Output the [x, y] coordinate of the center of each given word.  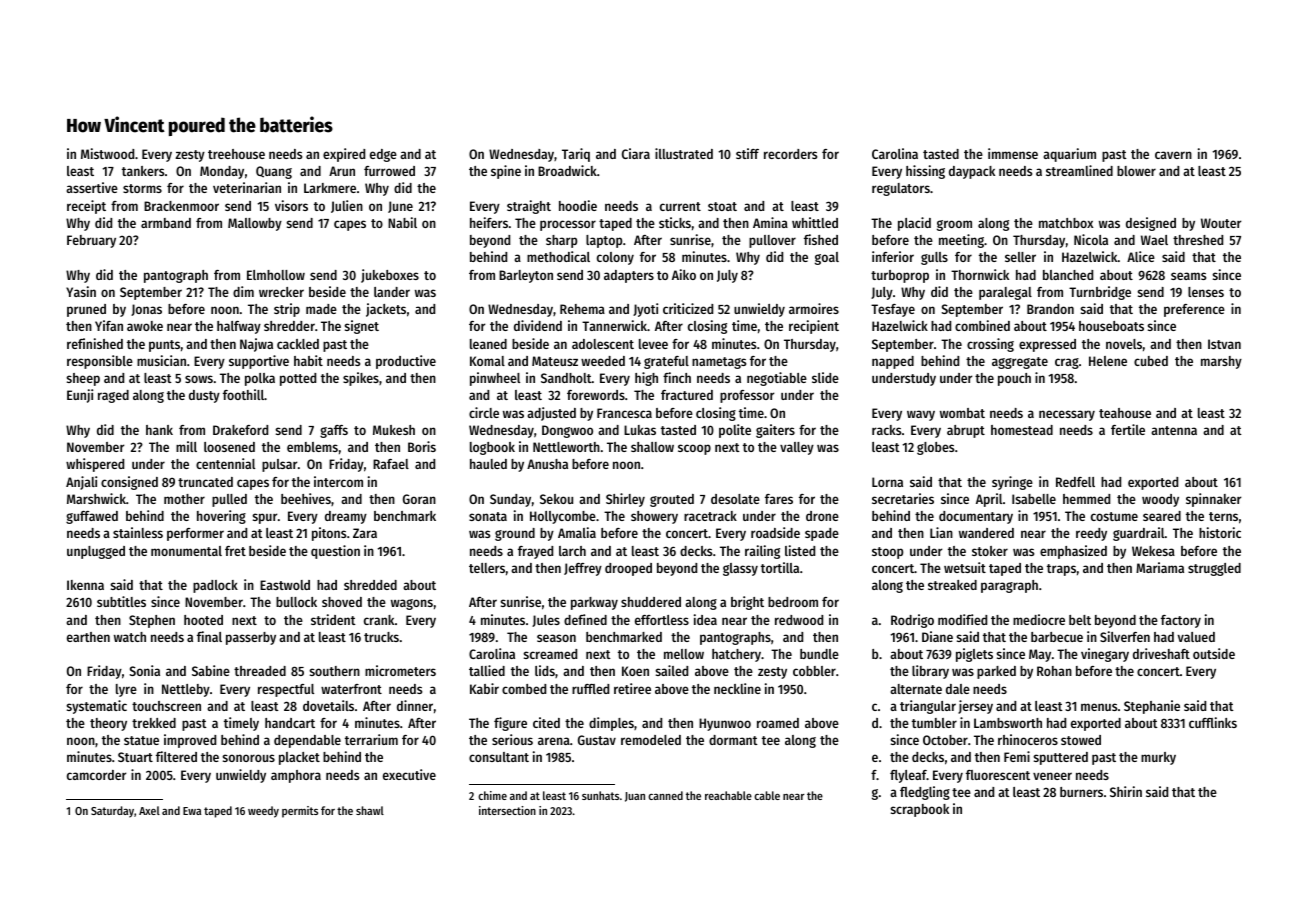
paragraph [1009, 586]
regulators [901, 189]
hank [159, 430]
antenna [1174, 430]
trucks [381, 637]
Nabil [402, 222]
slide [825, 377]
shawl [370, 810]
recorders [790, 154]
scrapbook [919, 810]
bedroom [793, 602]
